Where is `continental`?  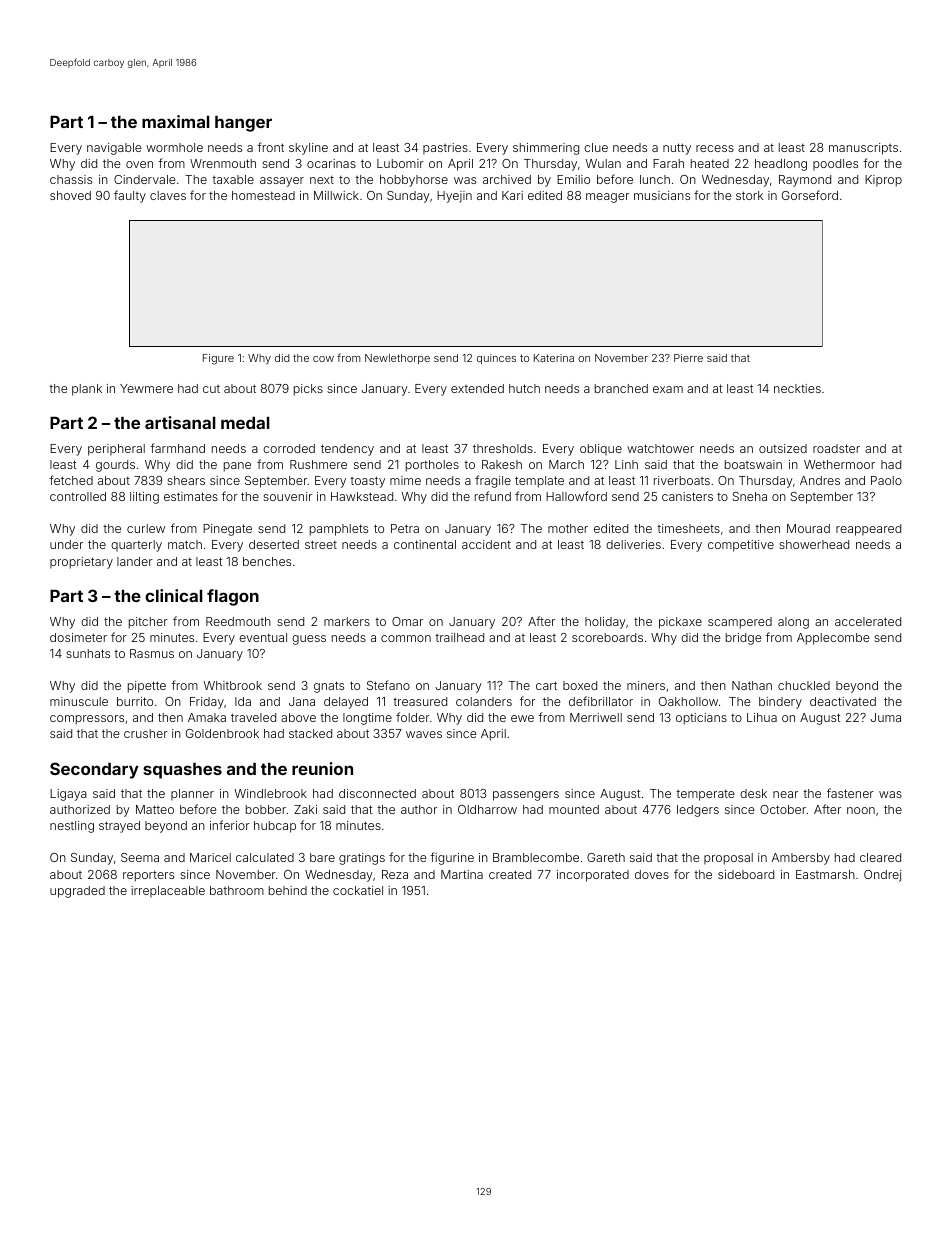 continental is located at coordinates (425, 544).
